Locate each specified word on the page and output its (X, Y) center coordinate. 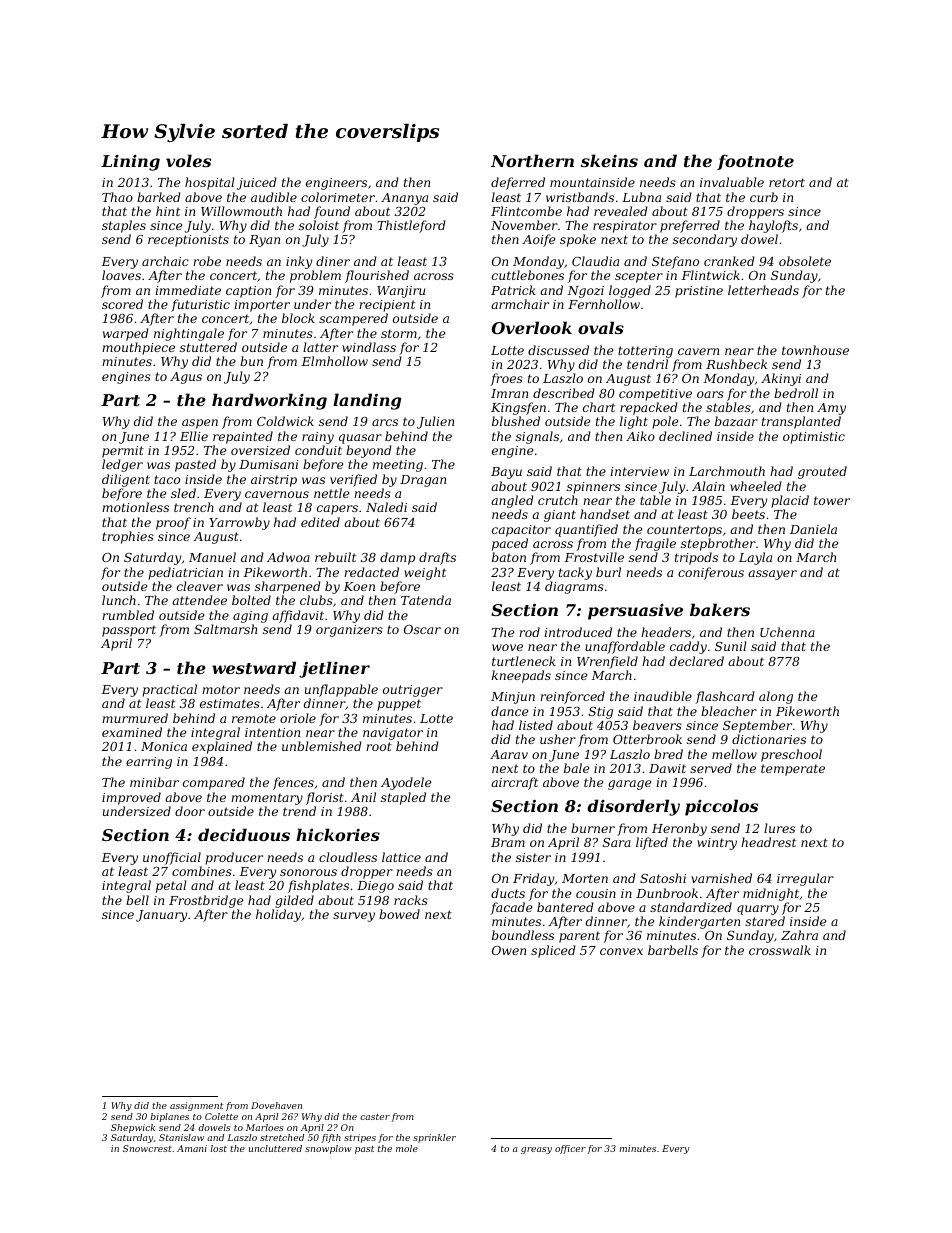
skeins (609, 160)
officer (570, 1149)
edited (320, 522)
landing (367, 401)
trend (299, 811)
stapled (403, 798)
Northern (532, 160)
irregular (805, 879)
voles (188, 160)
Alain (708, 486)
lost (218, 1148)
